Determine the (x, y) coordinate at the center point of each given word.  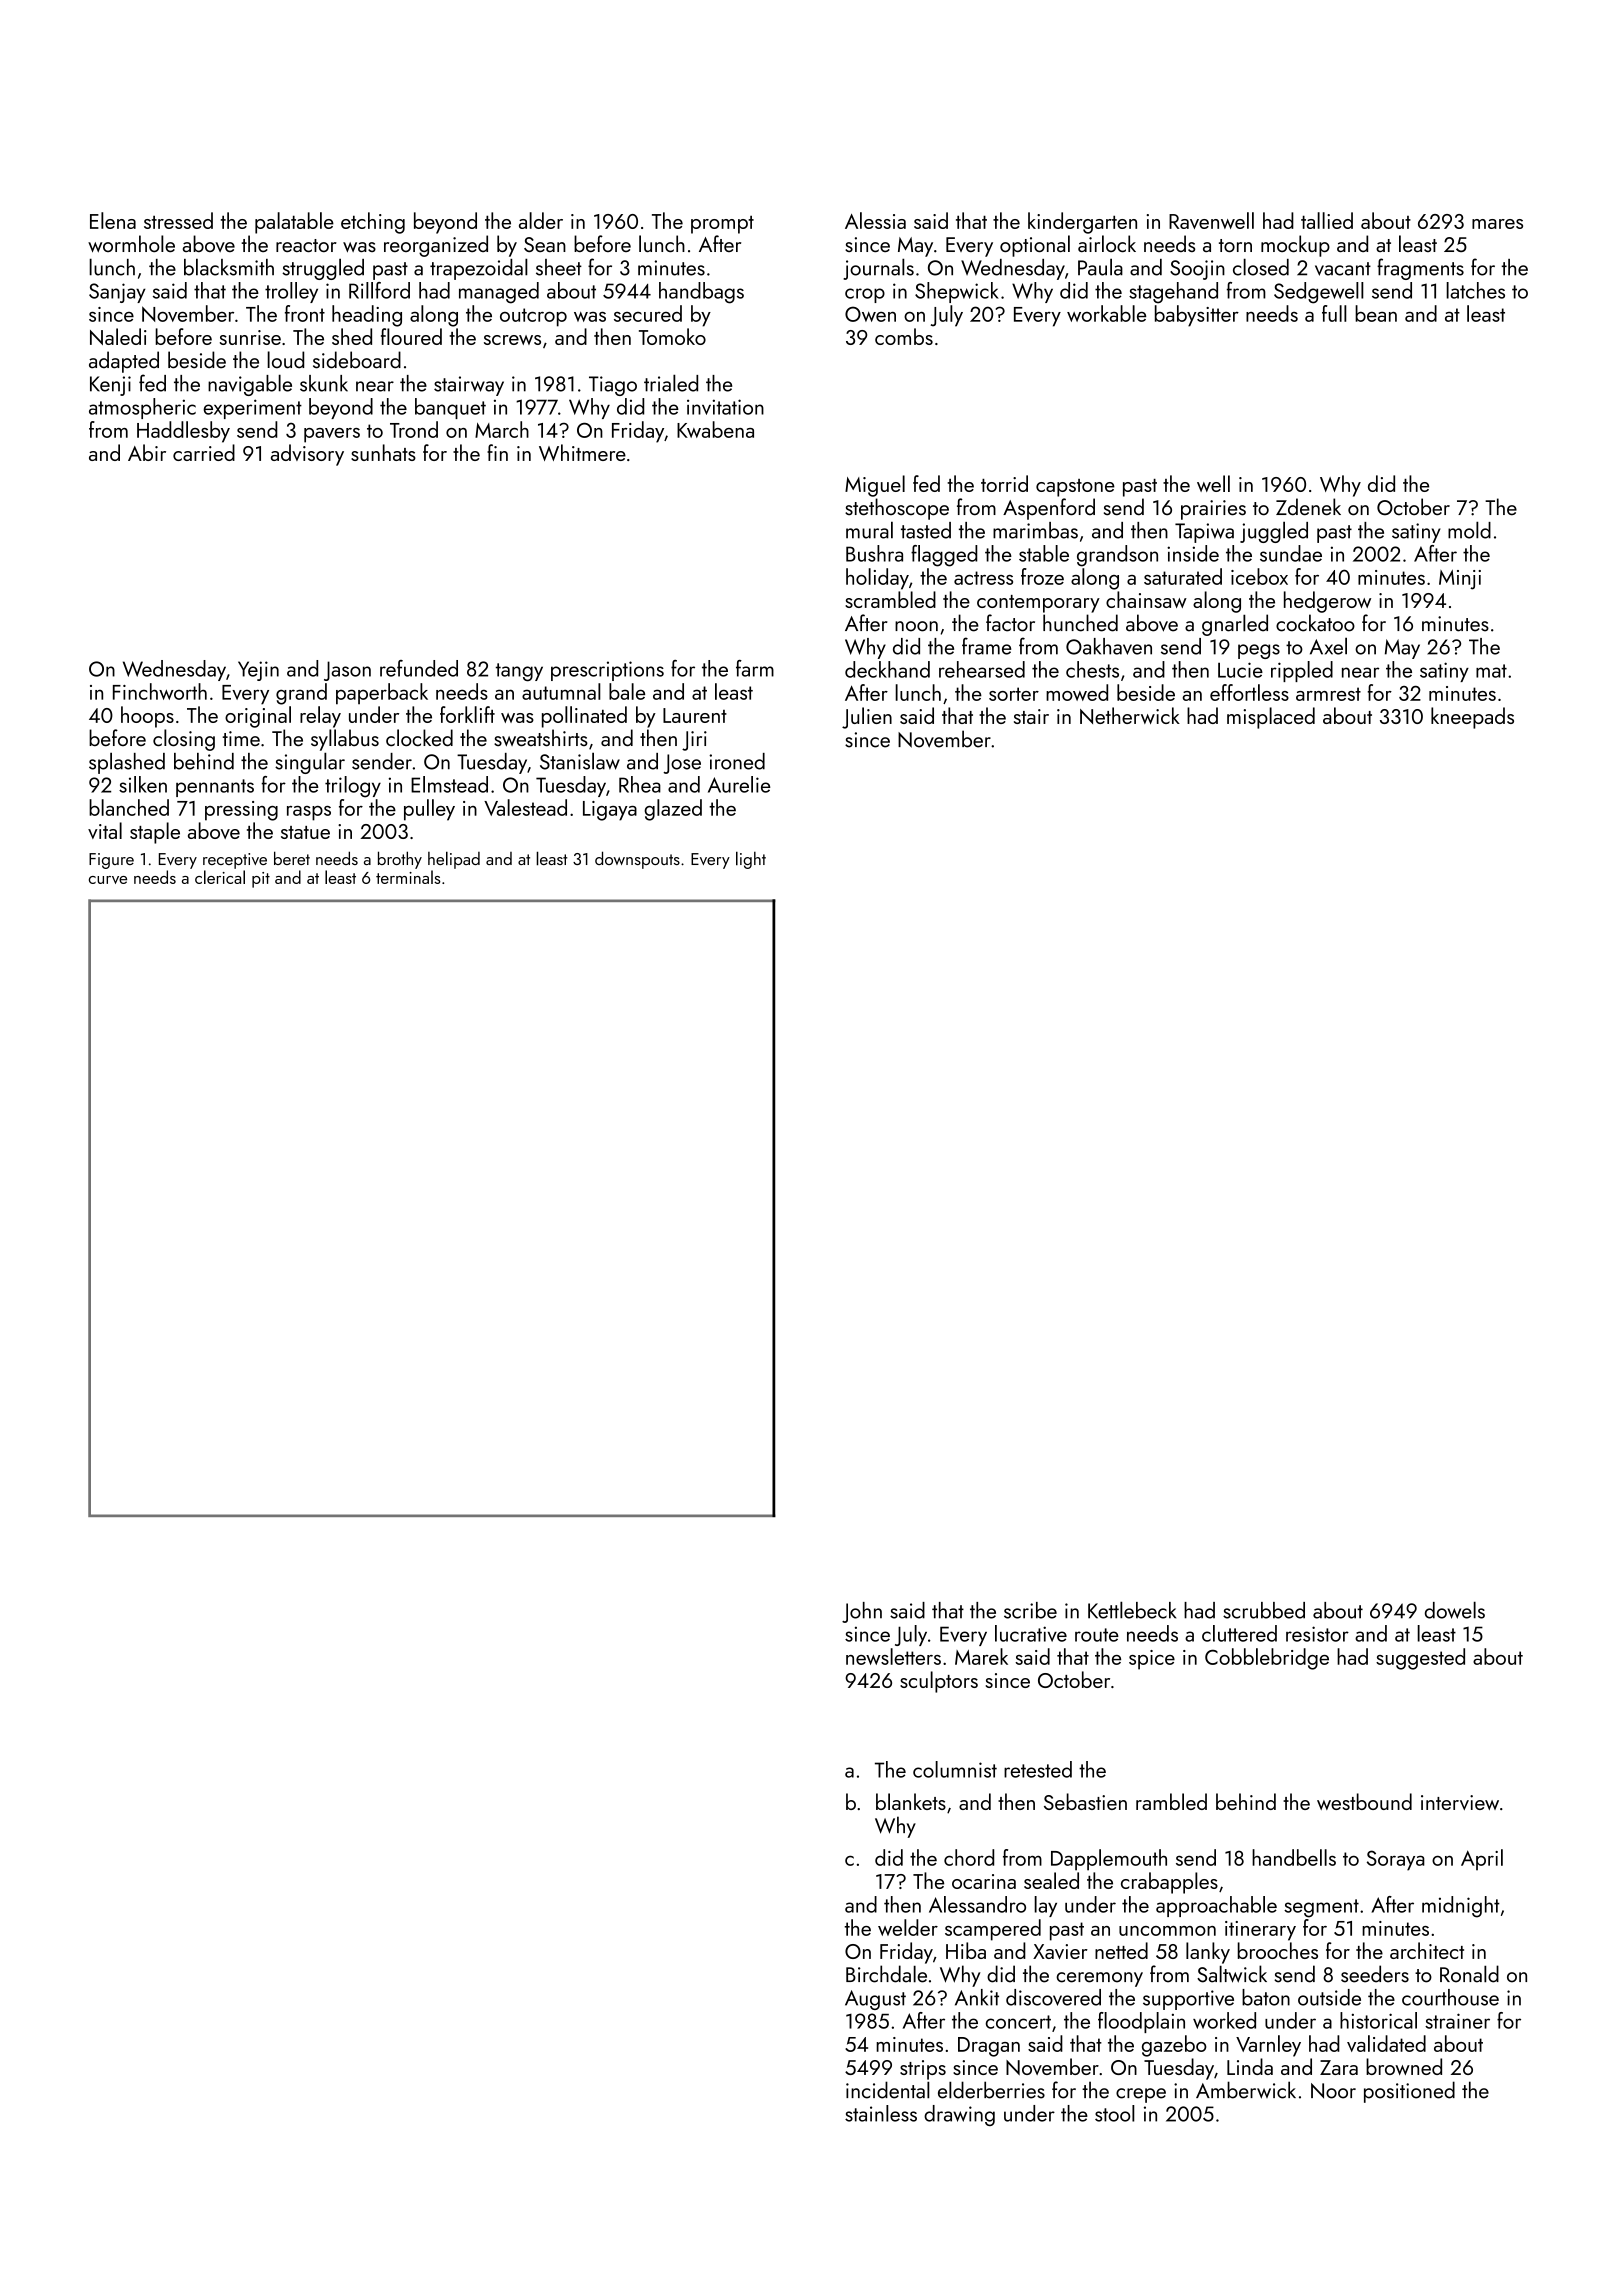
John (862, 1612)
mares (1497, 224)
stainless (881, 2113)
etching (373, 223)
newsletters (893, 1656)
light (751, 860)
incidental (888, 2090)
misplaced (1271, 718)
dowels (1455, 1610)
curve (108, 880)
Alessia (875, 220)
